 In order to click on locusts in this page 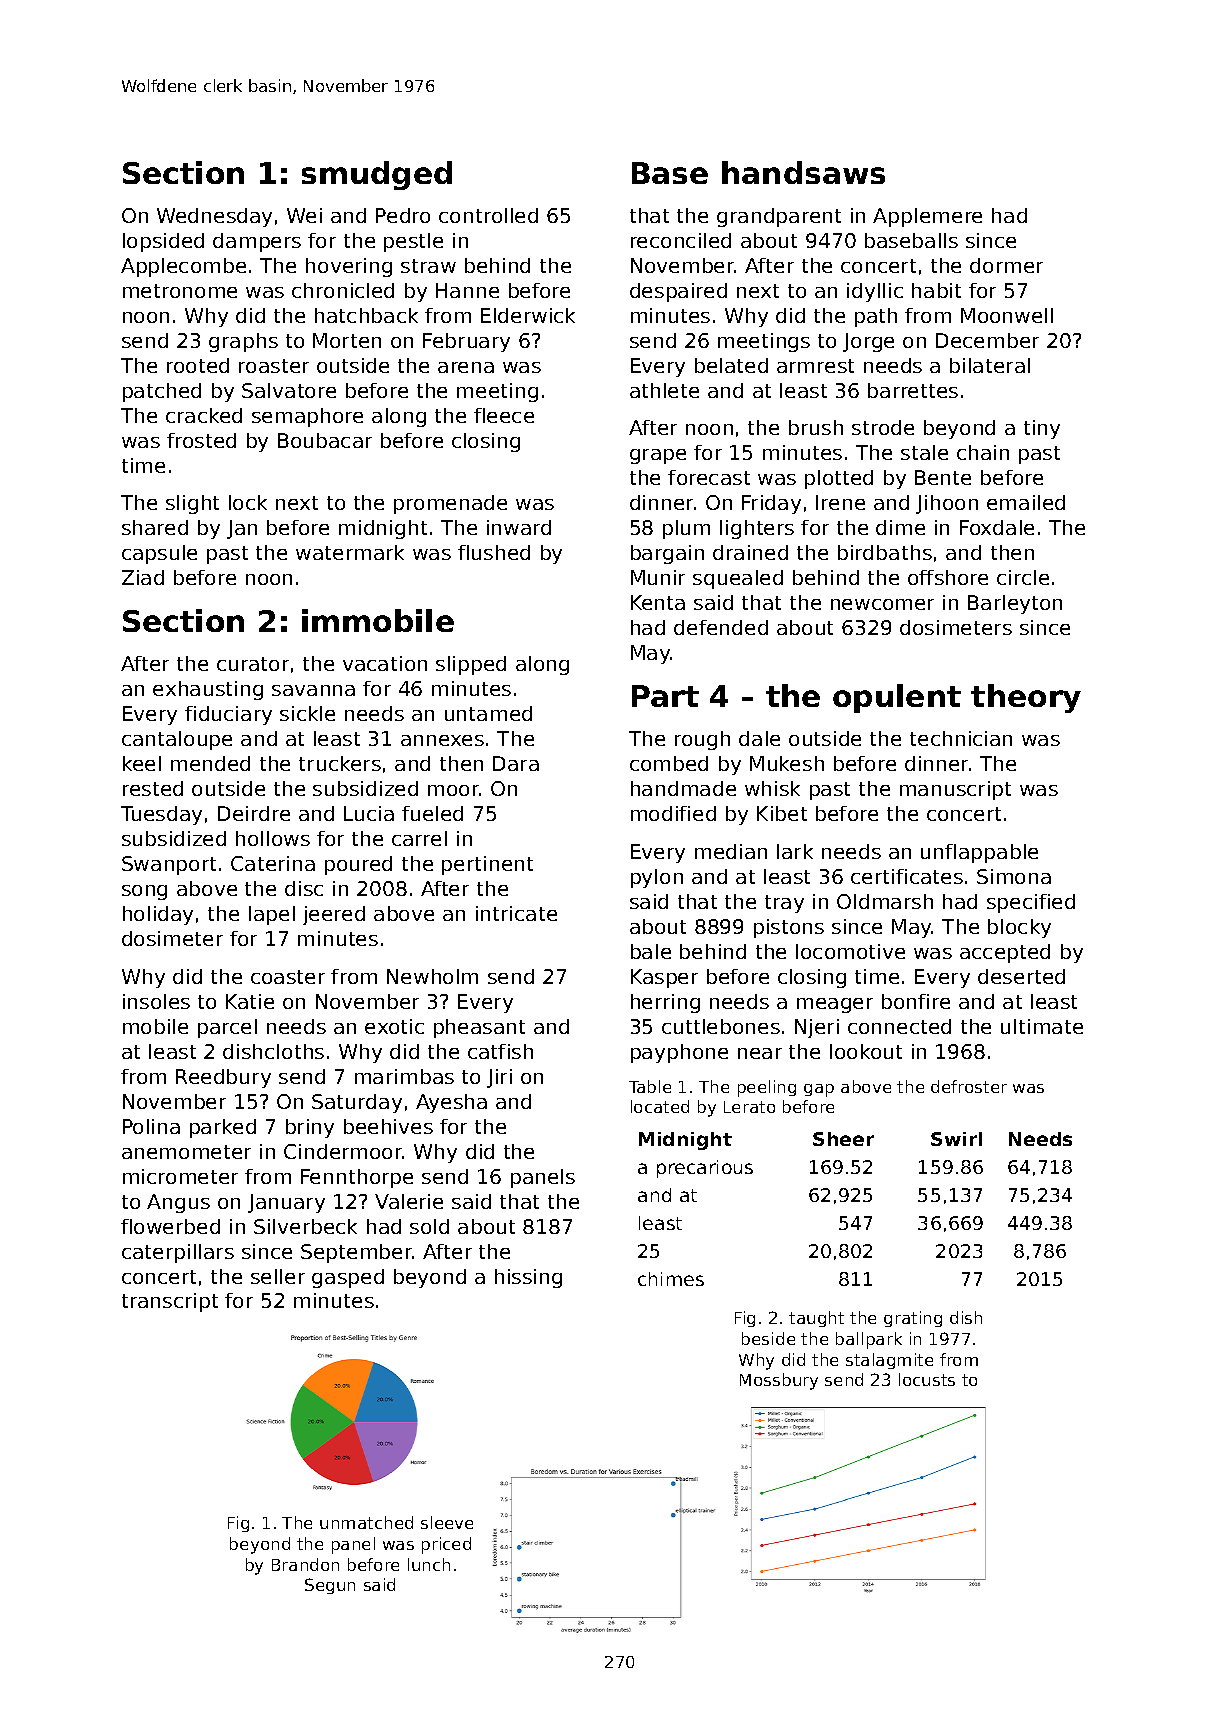, I will do `click(927, 1379)`.
